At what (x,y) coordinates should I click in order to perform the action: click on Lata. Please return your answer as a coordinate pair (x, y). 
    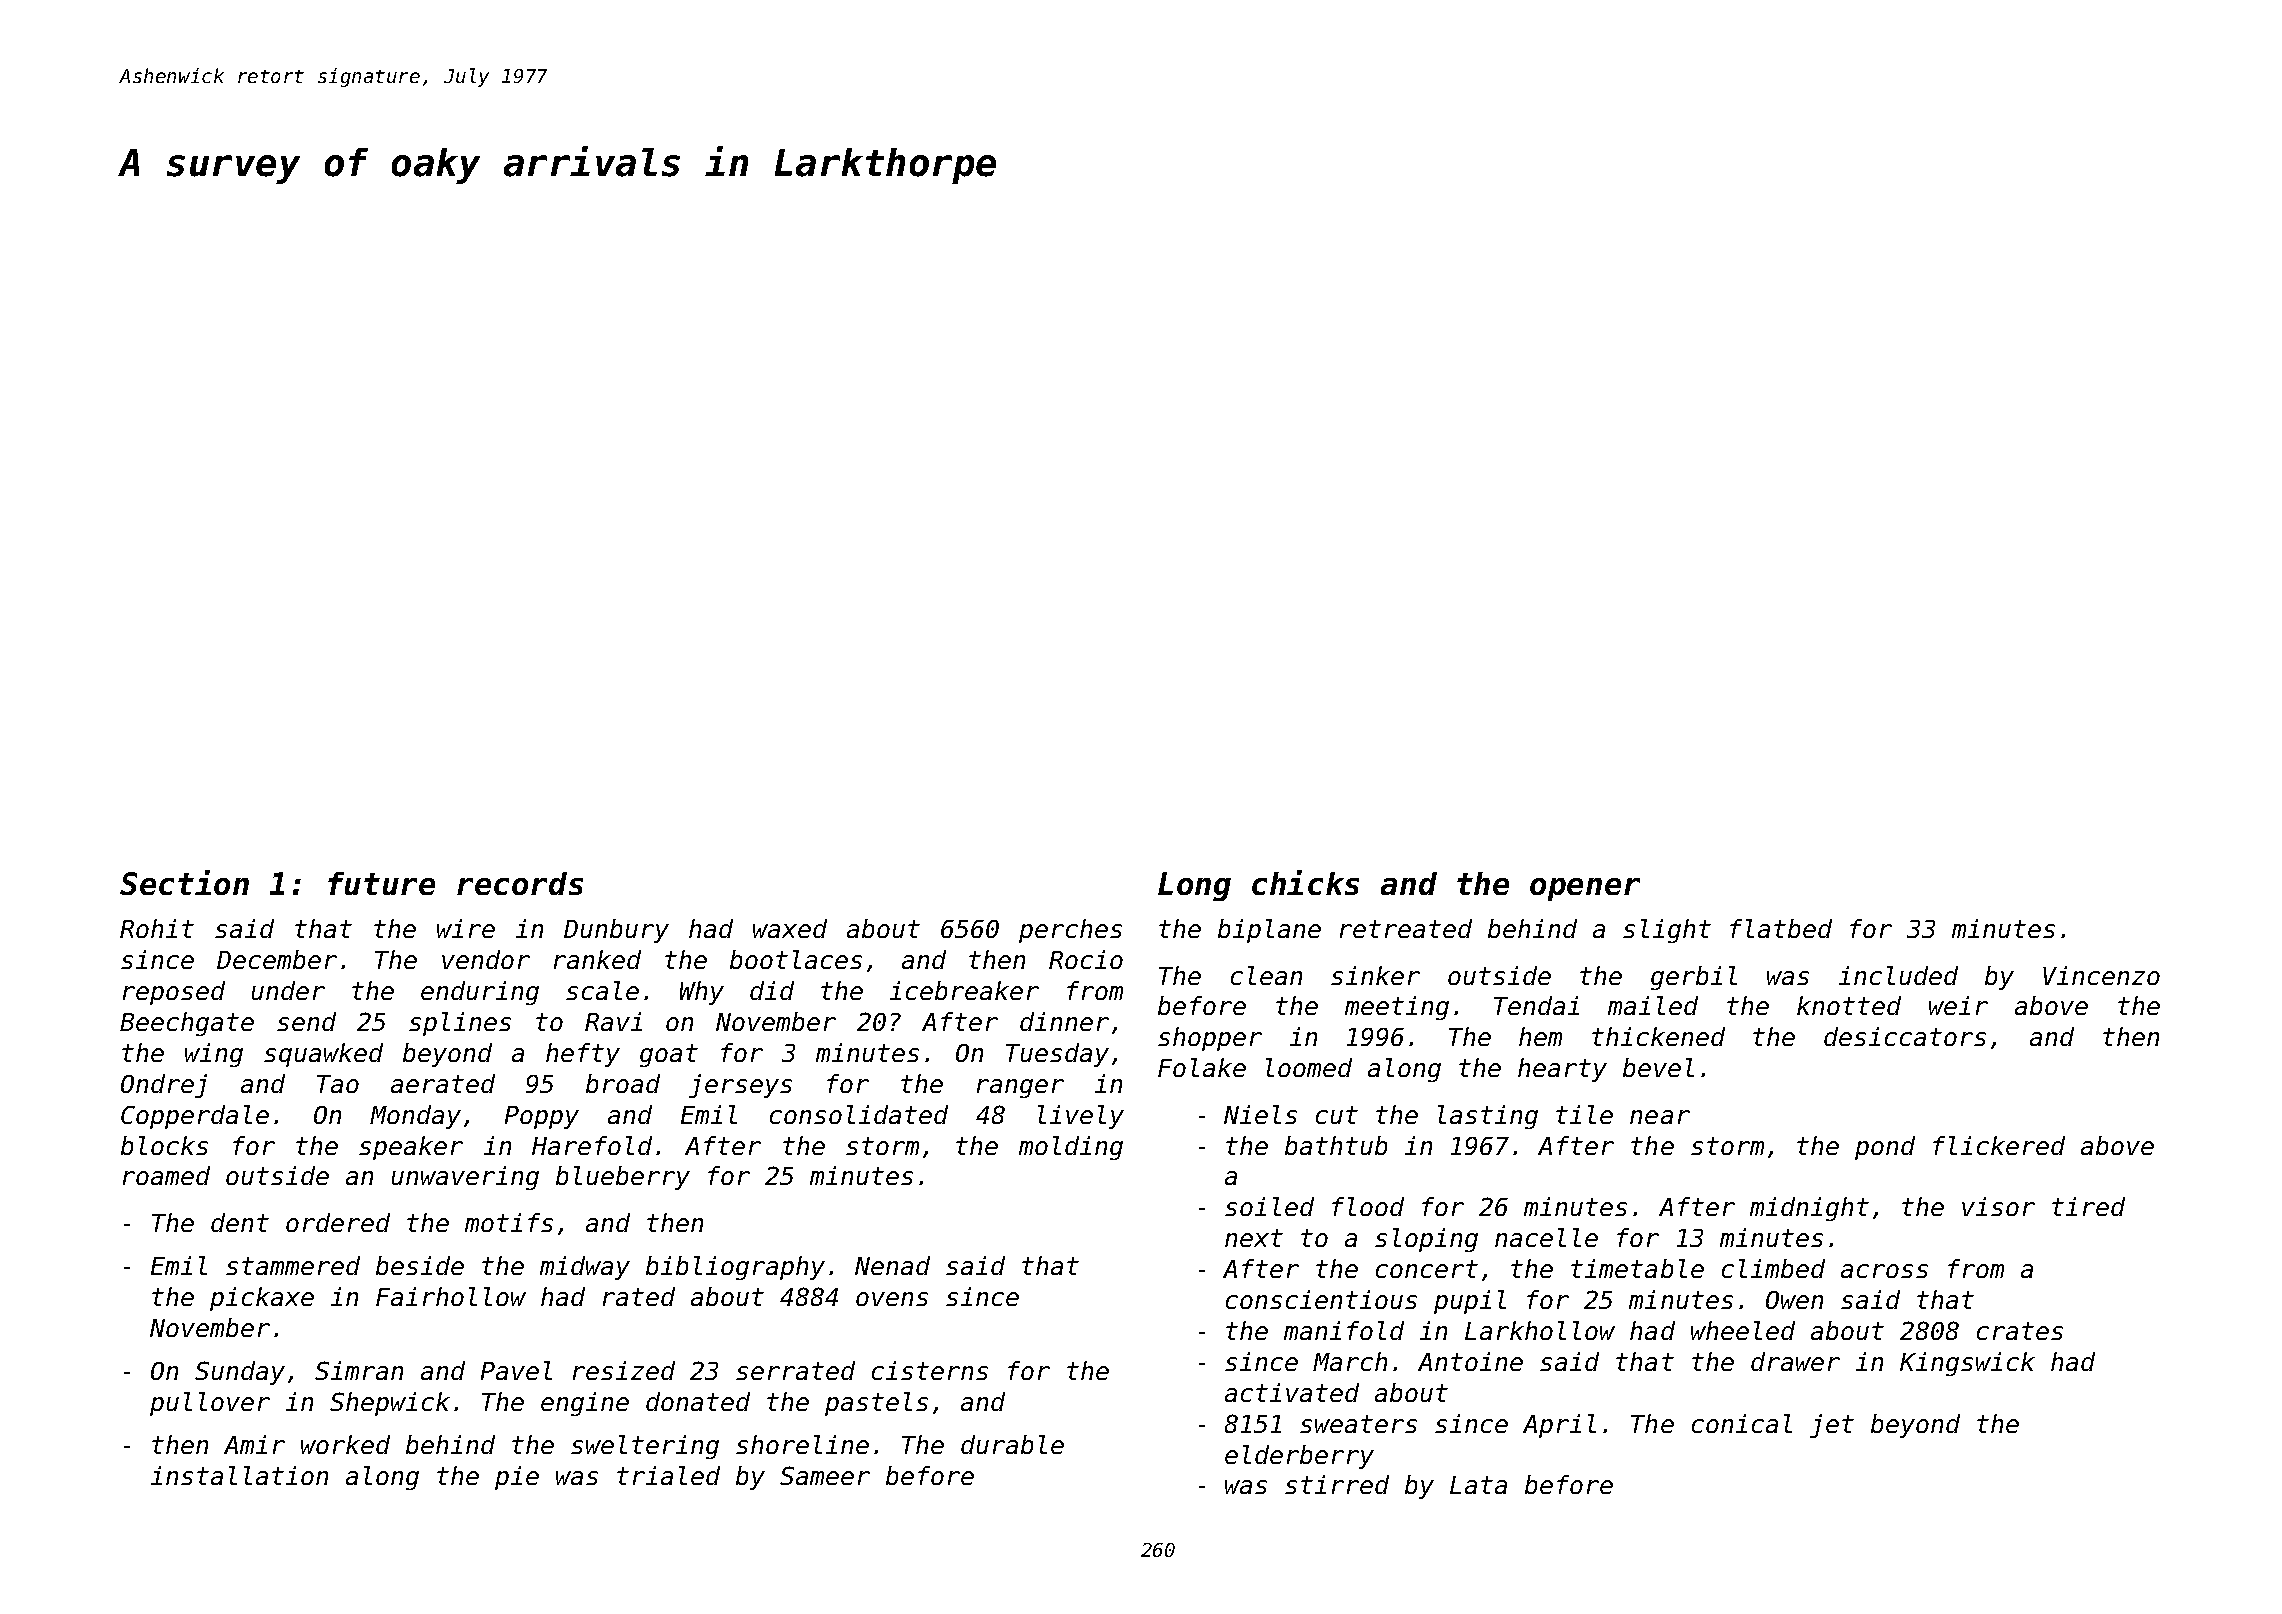
    Looking at the image, I should click on (1478, 1485).
